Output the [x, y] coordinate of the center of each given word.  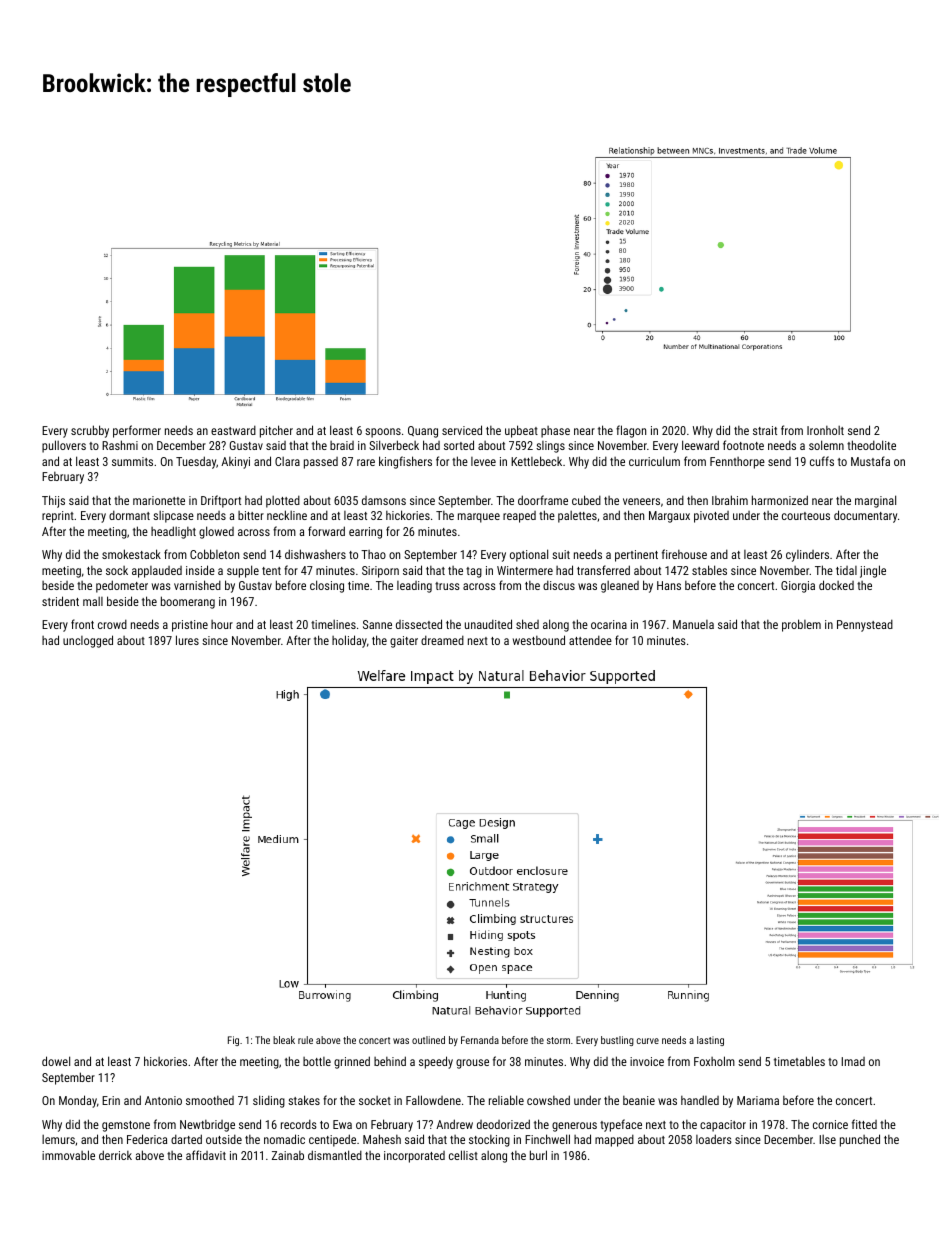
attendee [590, 640]
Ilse [827, 1139]
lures [187, 640]
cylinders [807, 556]
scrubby [90, 431]
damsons [384, 500]
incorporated [414, 1157]
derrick [115, 1155]
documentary [865, 516]
